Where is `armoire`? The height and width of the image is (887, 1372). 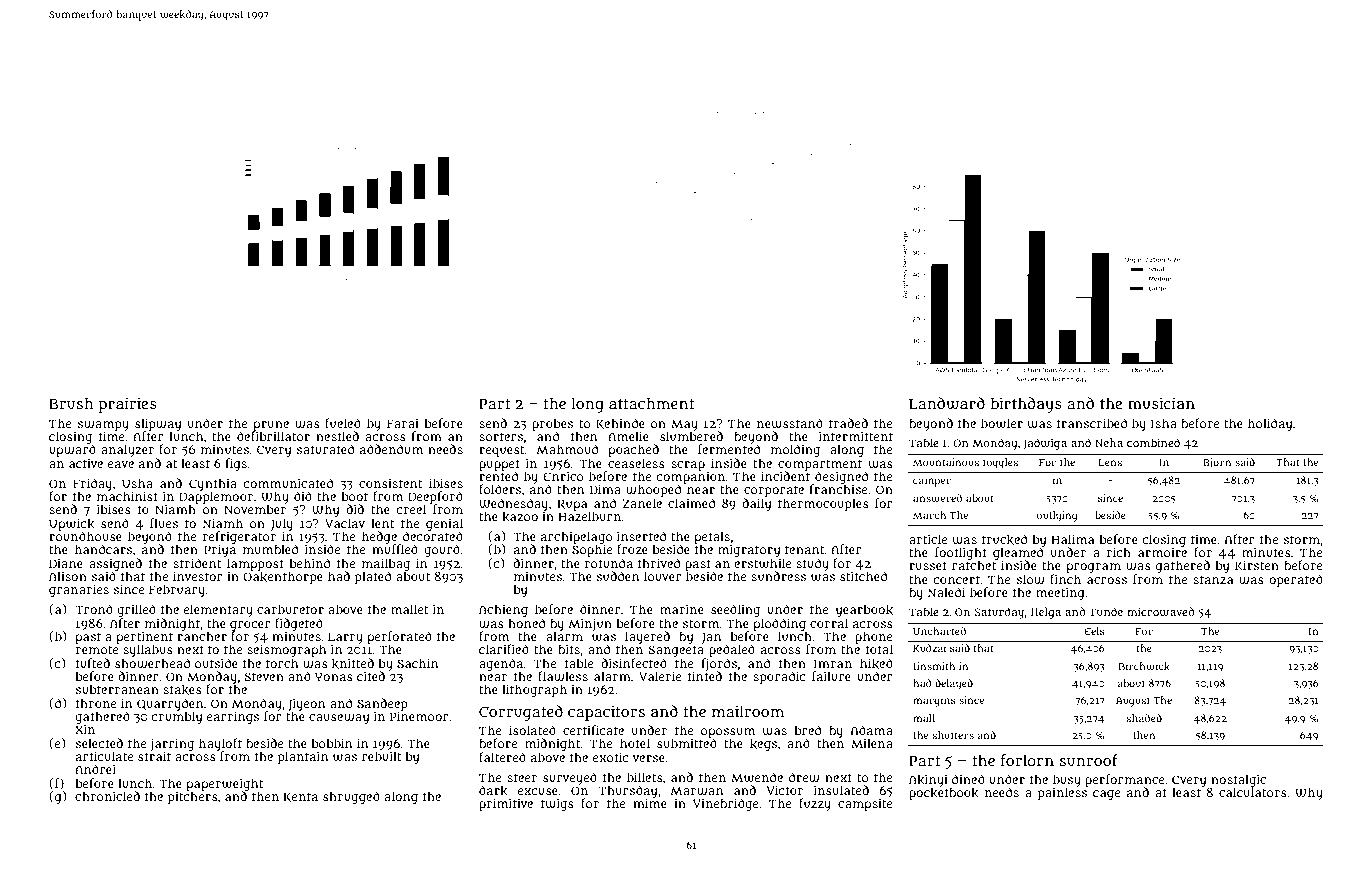 armoire is located at coordinates (1162, 552).
